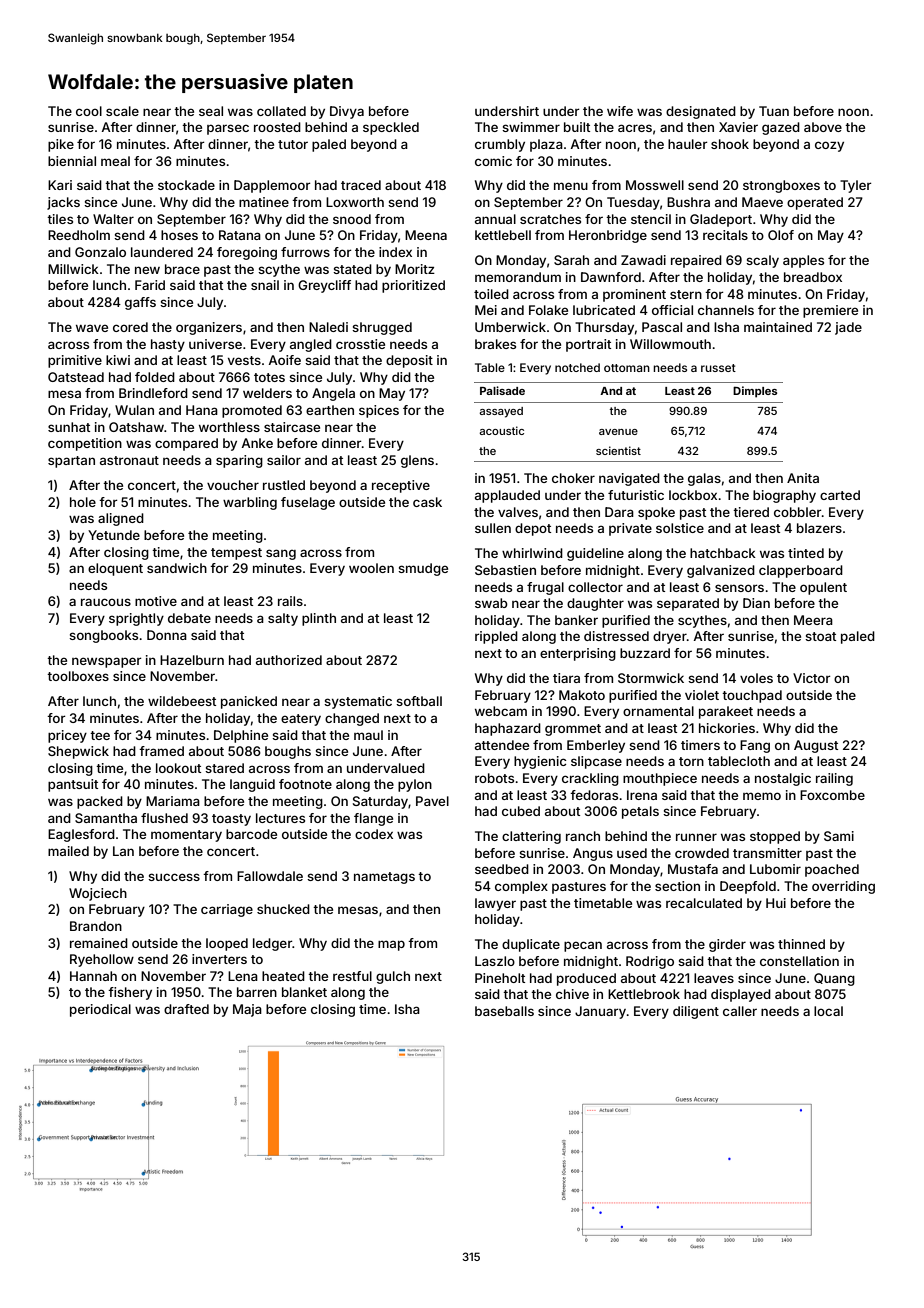 This document has width=924, height=1308. What do you see at coordinates (696, 1012) in the document?
I see `diligent` at bounding box center [696, 1012].
